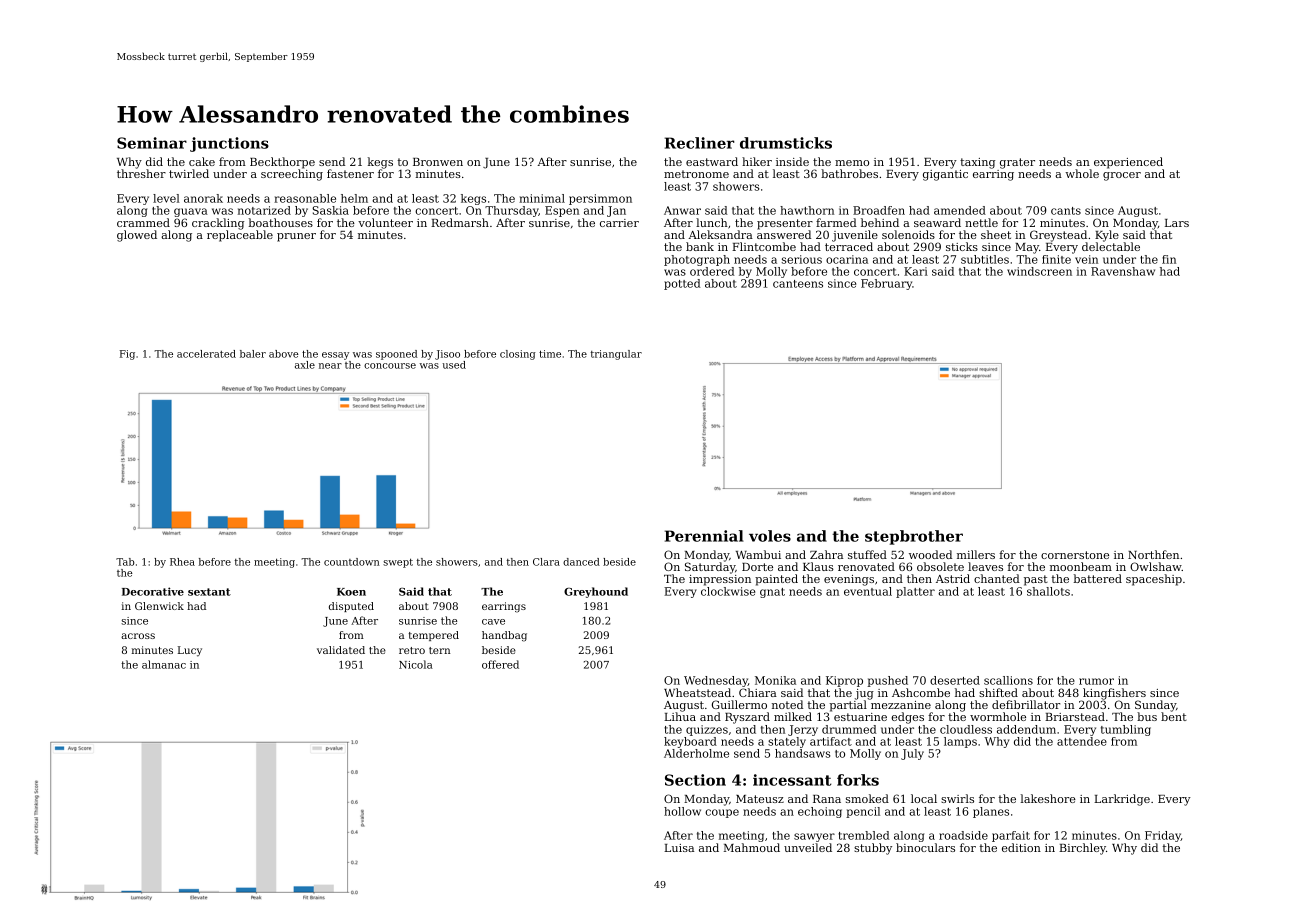  I want to click on almanac, so click(164, 664).
